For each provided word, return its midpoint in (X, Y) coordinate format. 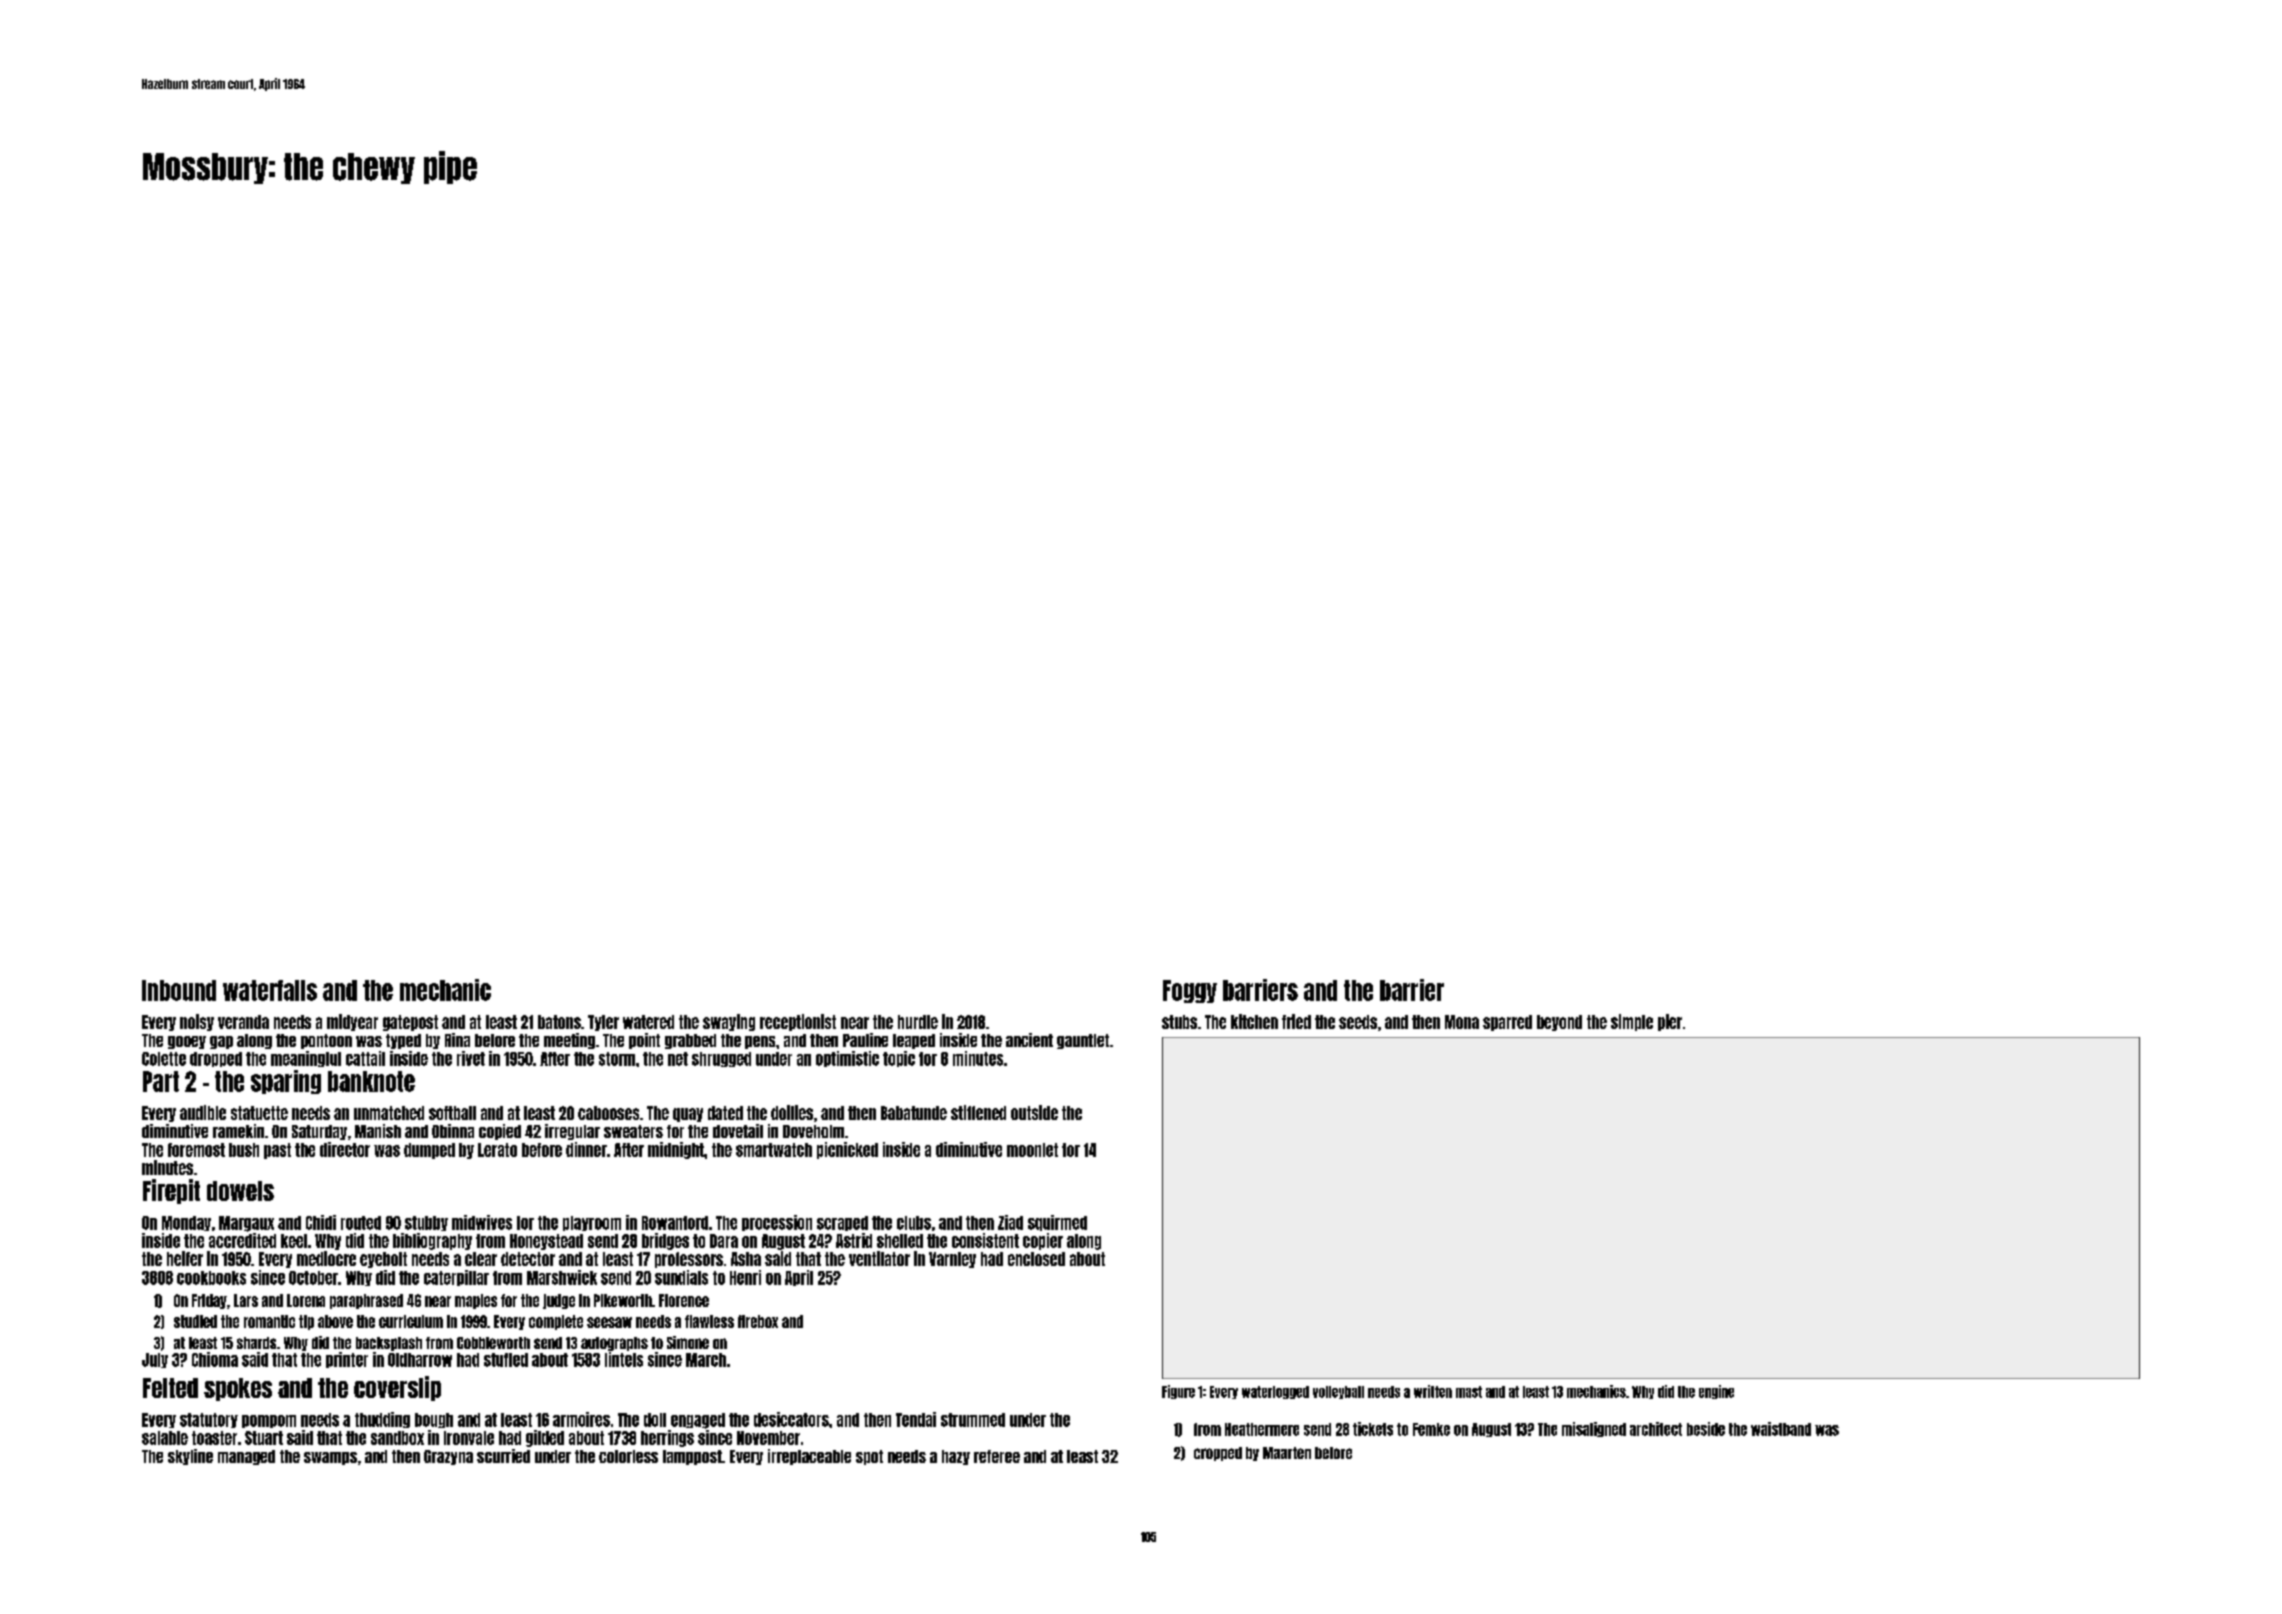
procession (777, 1223)
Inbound (179, 990)
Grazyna (448, 1457)
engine (1716, 1392)
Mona (1462, 1022)
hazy (956, 1457)
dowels (240, 1191)
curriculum (411, 1321)
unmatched (389, 1113)
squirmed (1057, 1223)
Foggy (1190, 991)
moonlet (1032, 1150)
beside (1706, 1429)
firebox (758, 1321)
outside (1034, 1112)
